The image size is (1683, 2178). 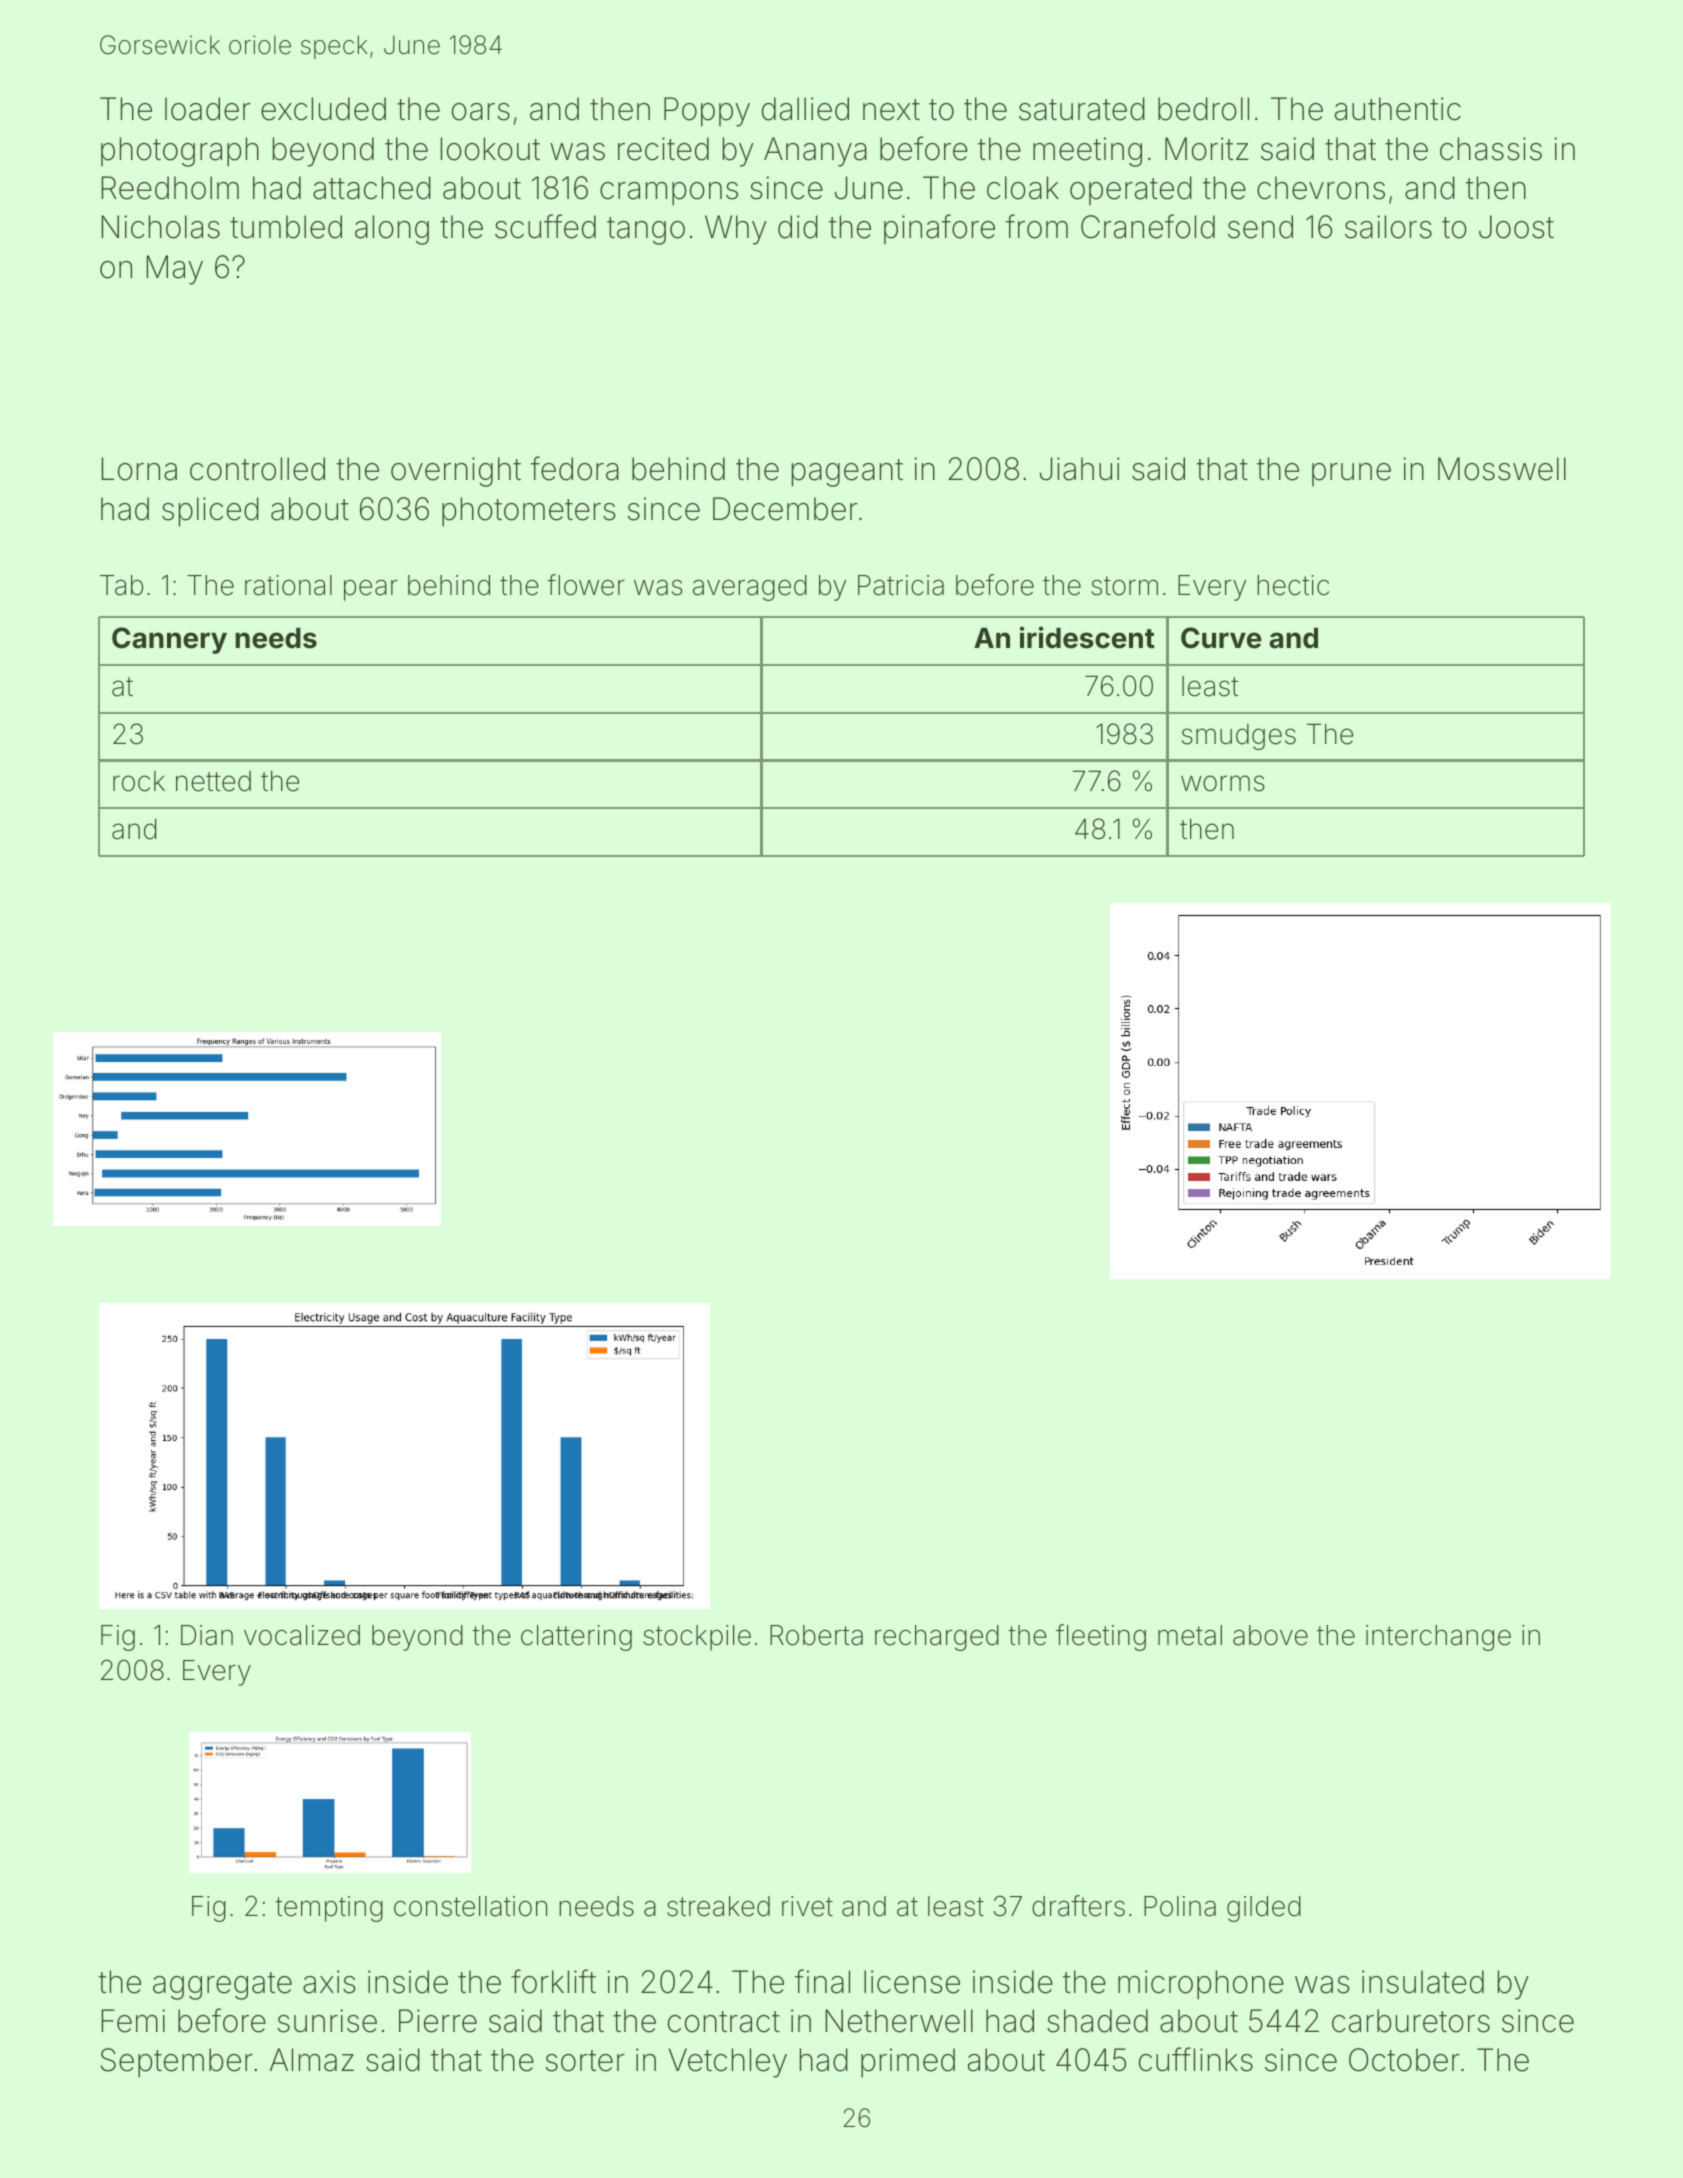 What do you see at coordinates (1101, 1637) in the screenshot?
I see `fleeting` at bounding box center [1101, 1637].
